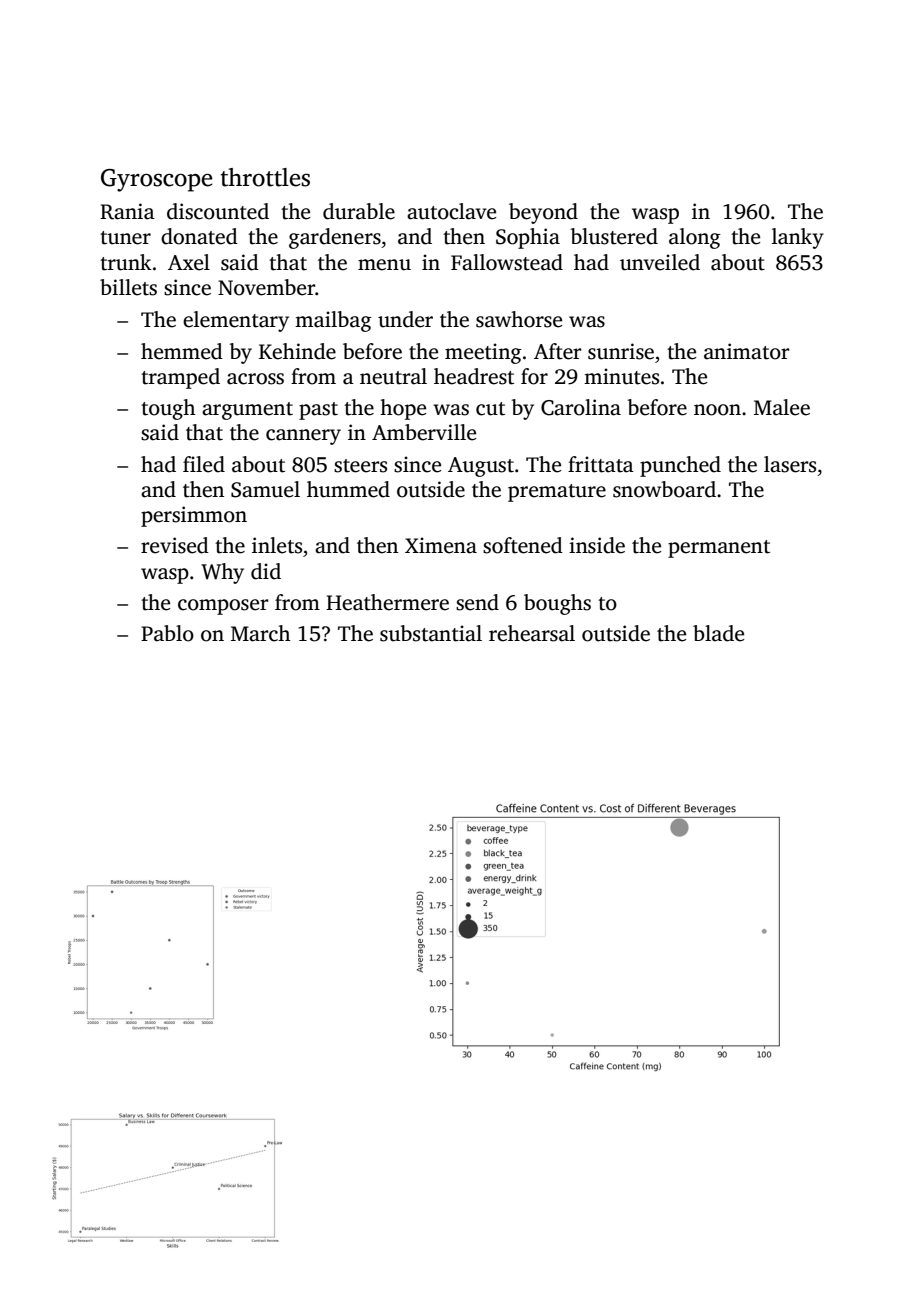  What do you see at coordinates (747, 351) in the page?
I see `animator` at bounding box center [747, 351].
